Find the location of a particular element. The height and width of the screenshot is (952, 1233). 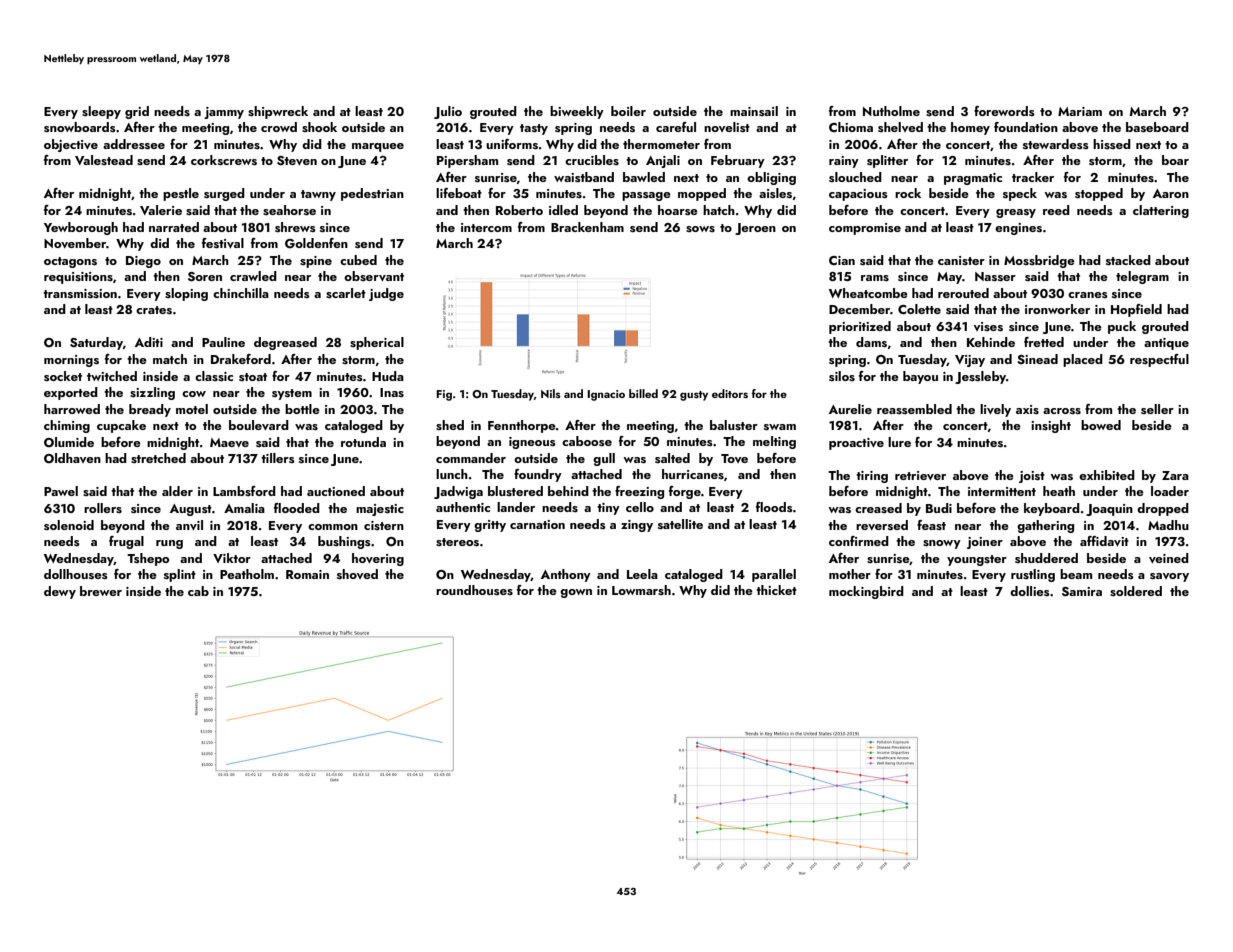

antique is located at coordinates (1166, 344).
